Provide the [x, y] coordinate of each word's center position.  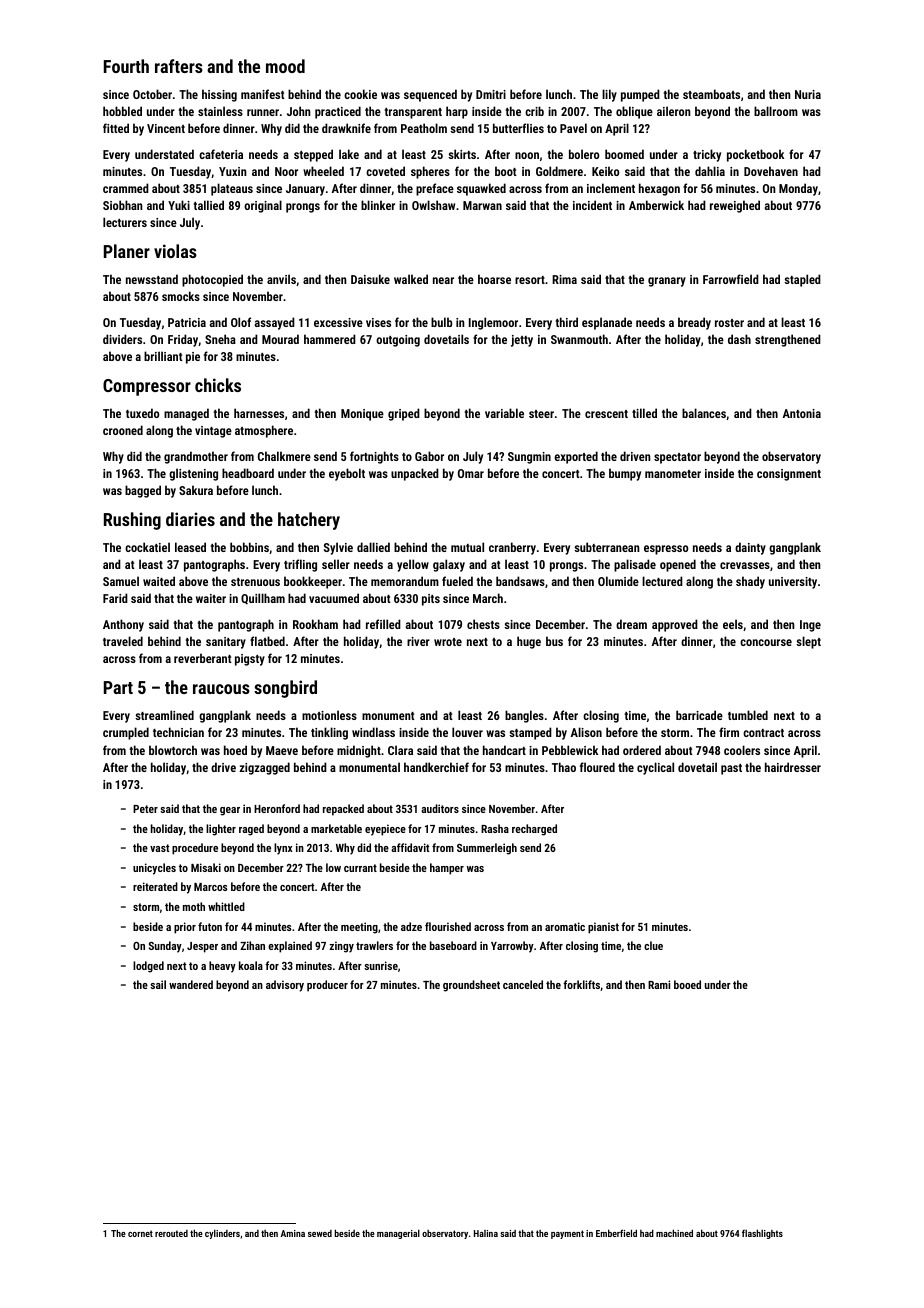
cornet [140, 1233]
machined [674, 1233]
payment [567, 1234]
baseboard [453, 945]
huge [529, 642]
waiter [211, 598]
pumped [640, 95]
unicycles [154, 869]
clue [653, 945]
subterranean [607, 547]
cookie [360, 94]
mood [285, 66]
